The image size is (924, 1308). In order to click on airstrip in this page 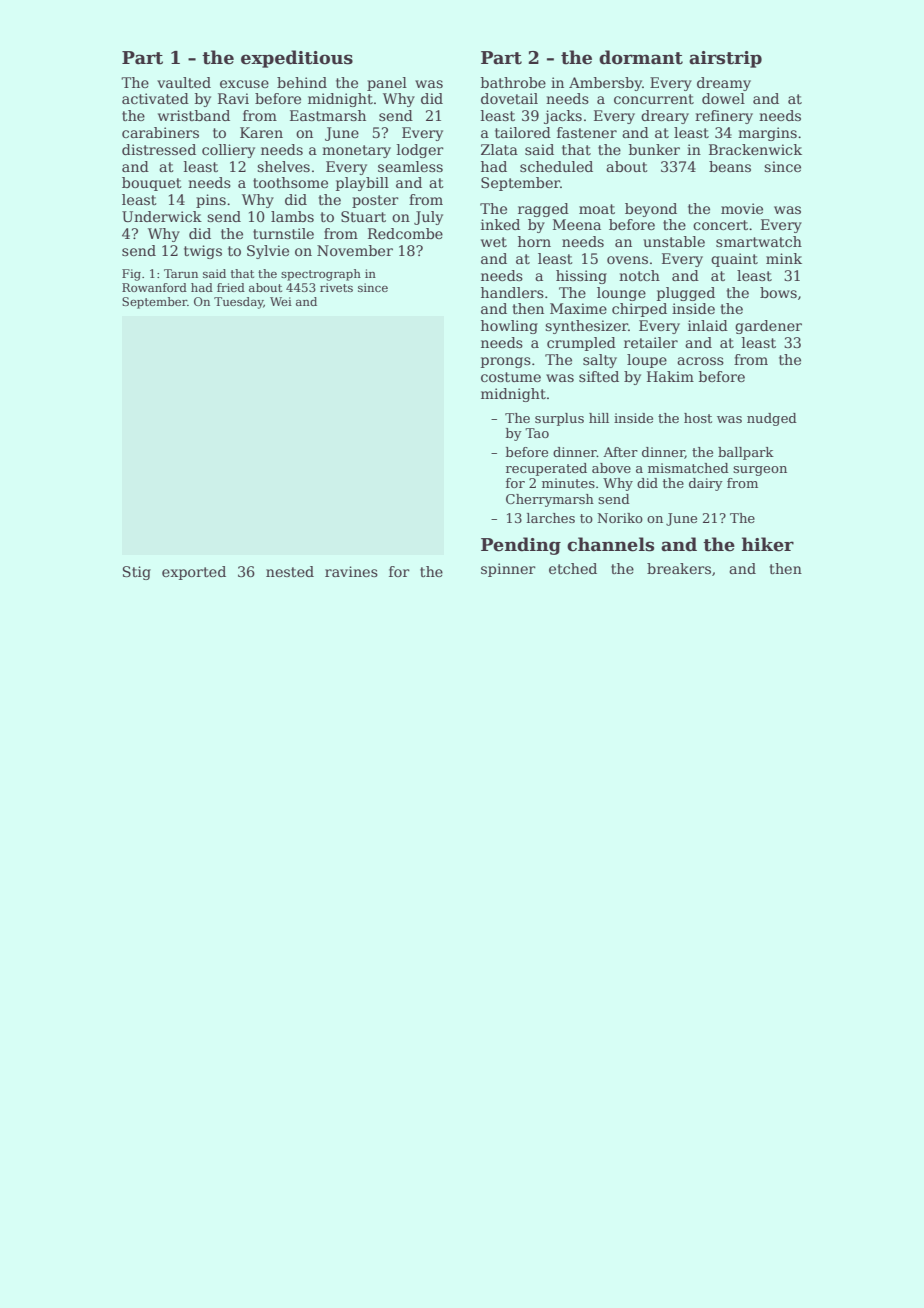, I will do `click(725, 59)`.
